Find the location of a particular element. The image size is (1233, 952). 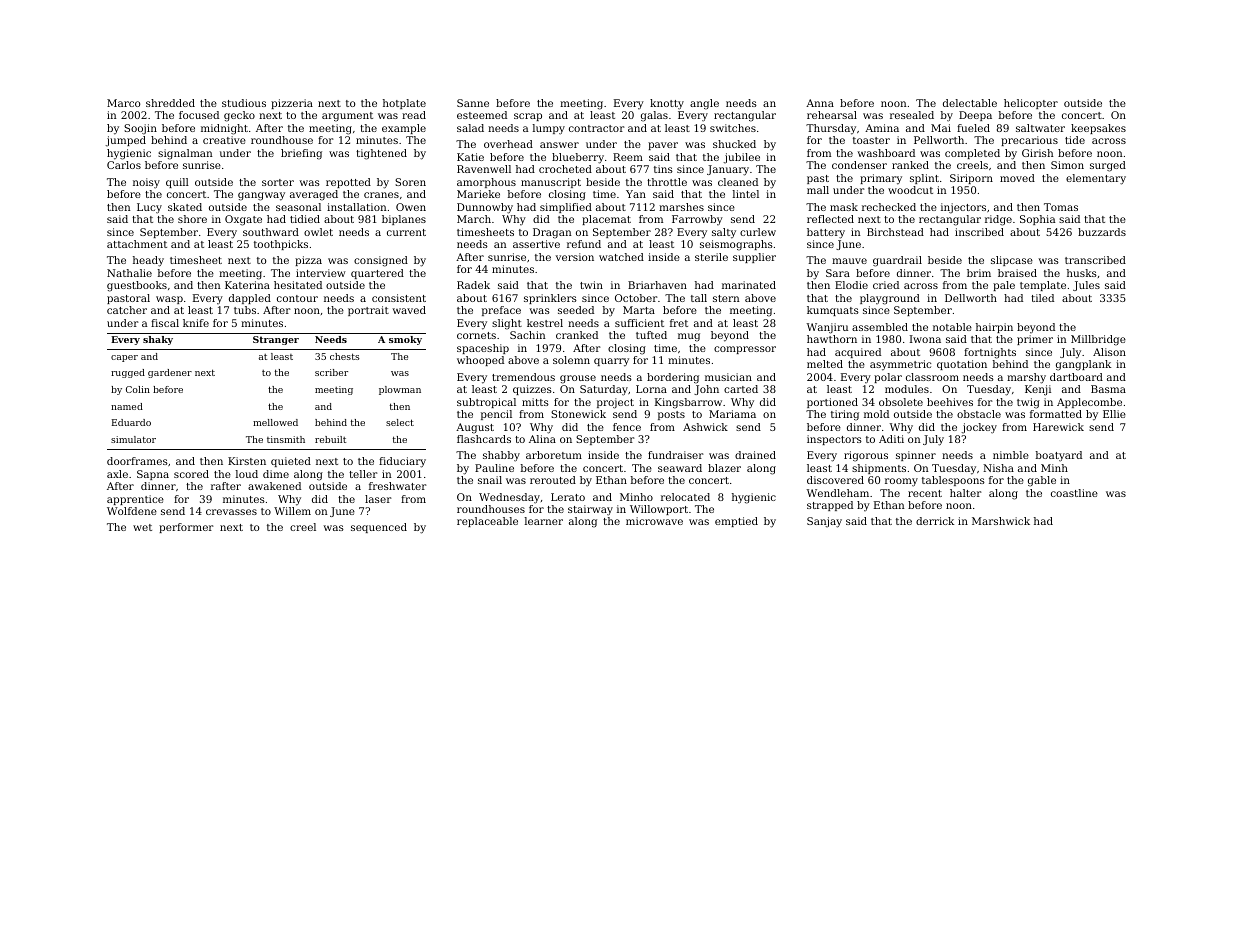

marshes is located at coordinates (681, 207).
